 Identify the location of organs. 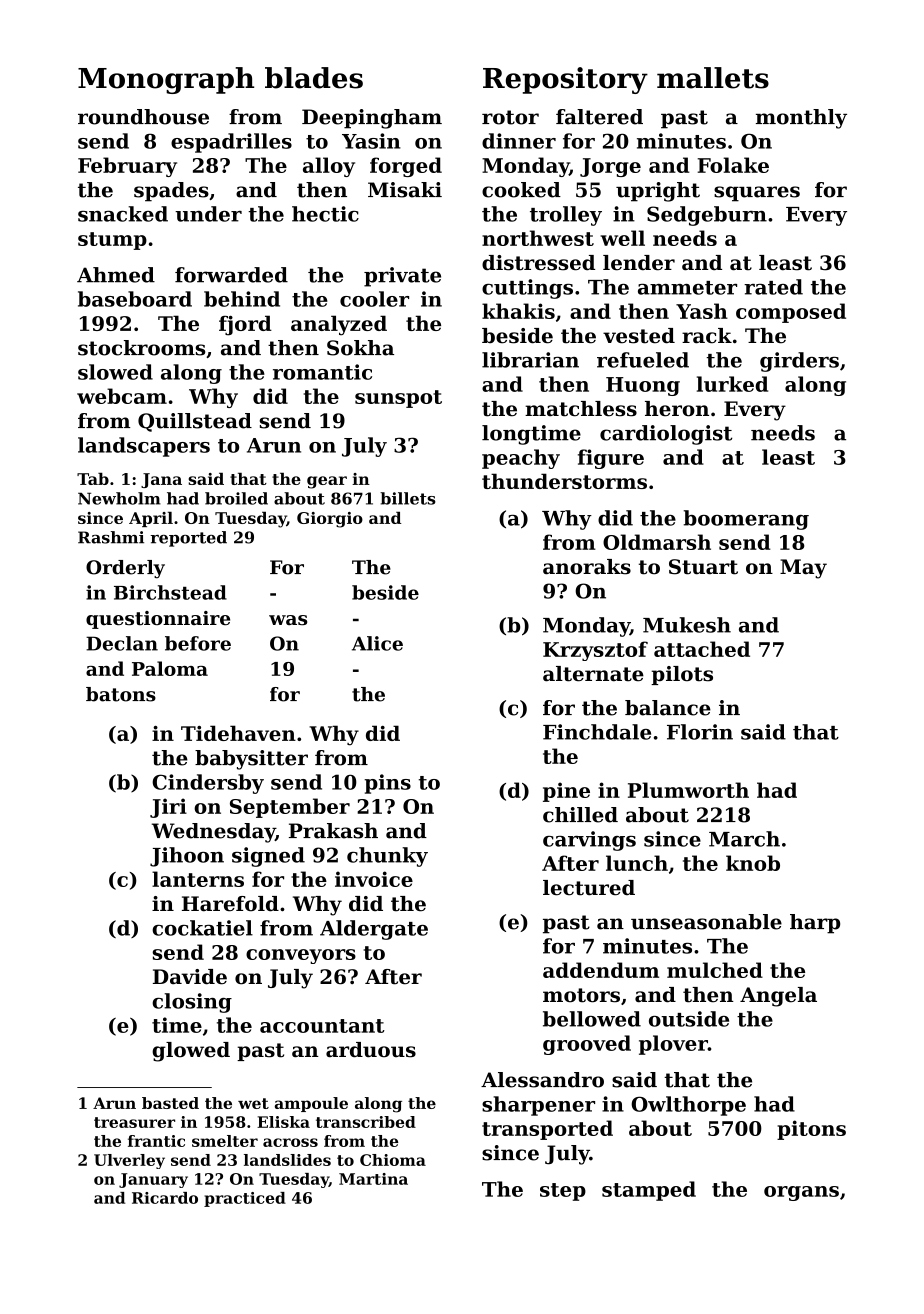
(801, 1193).
